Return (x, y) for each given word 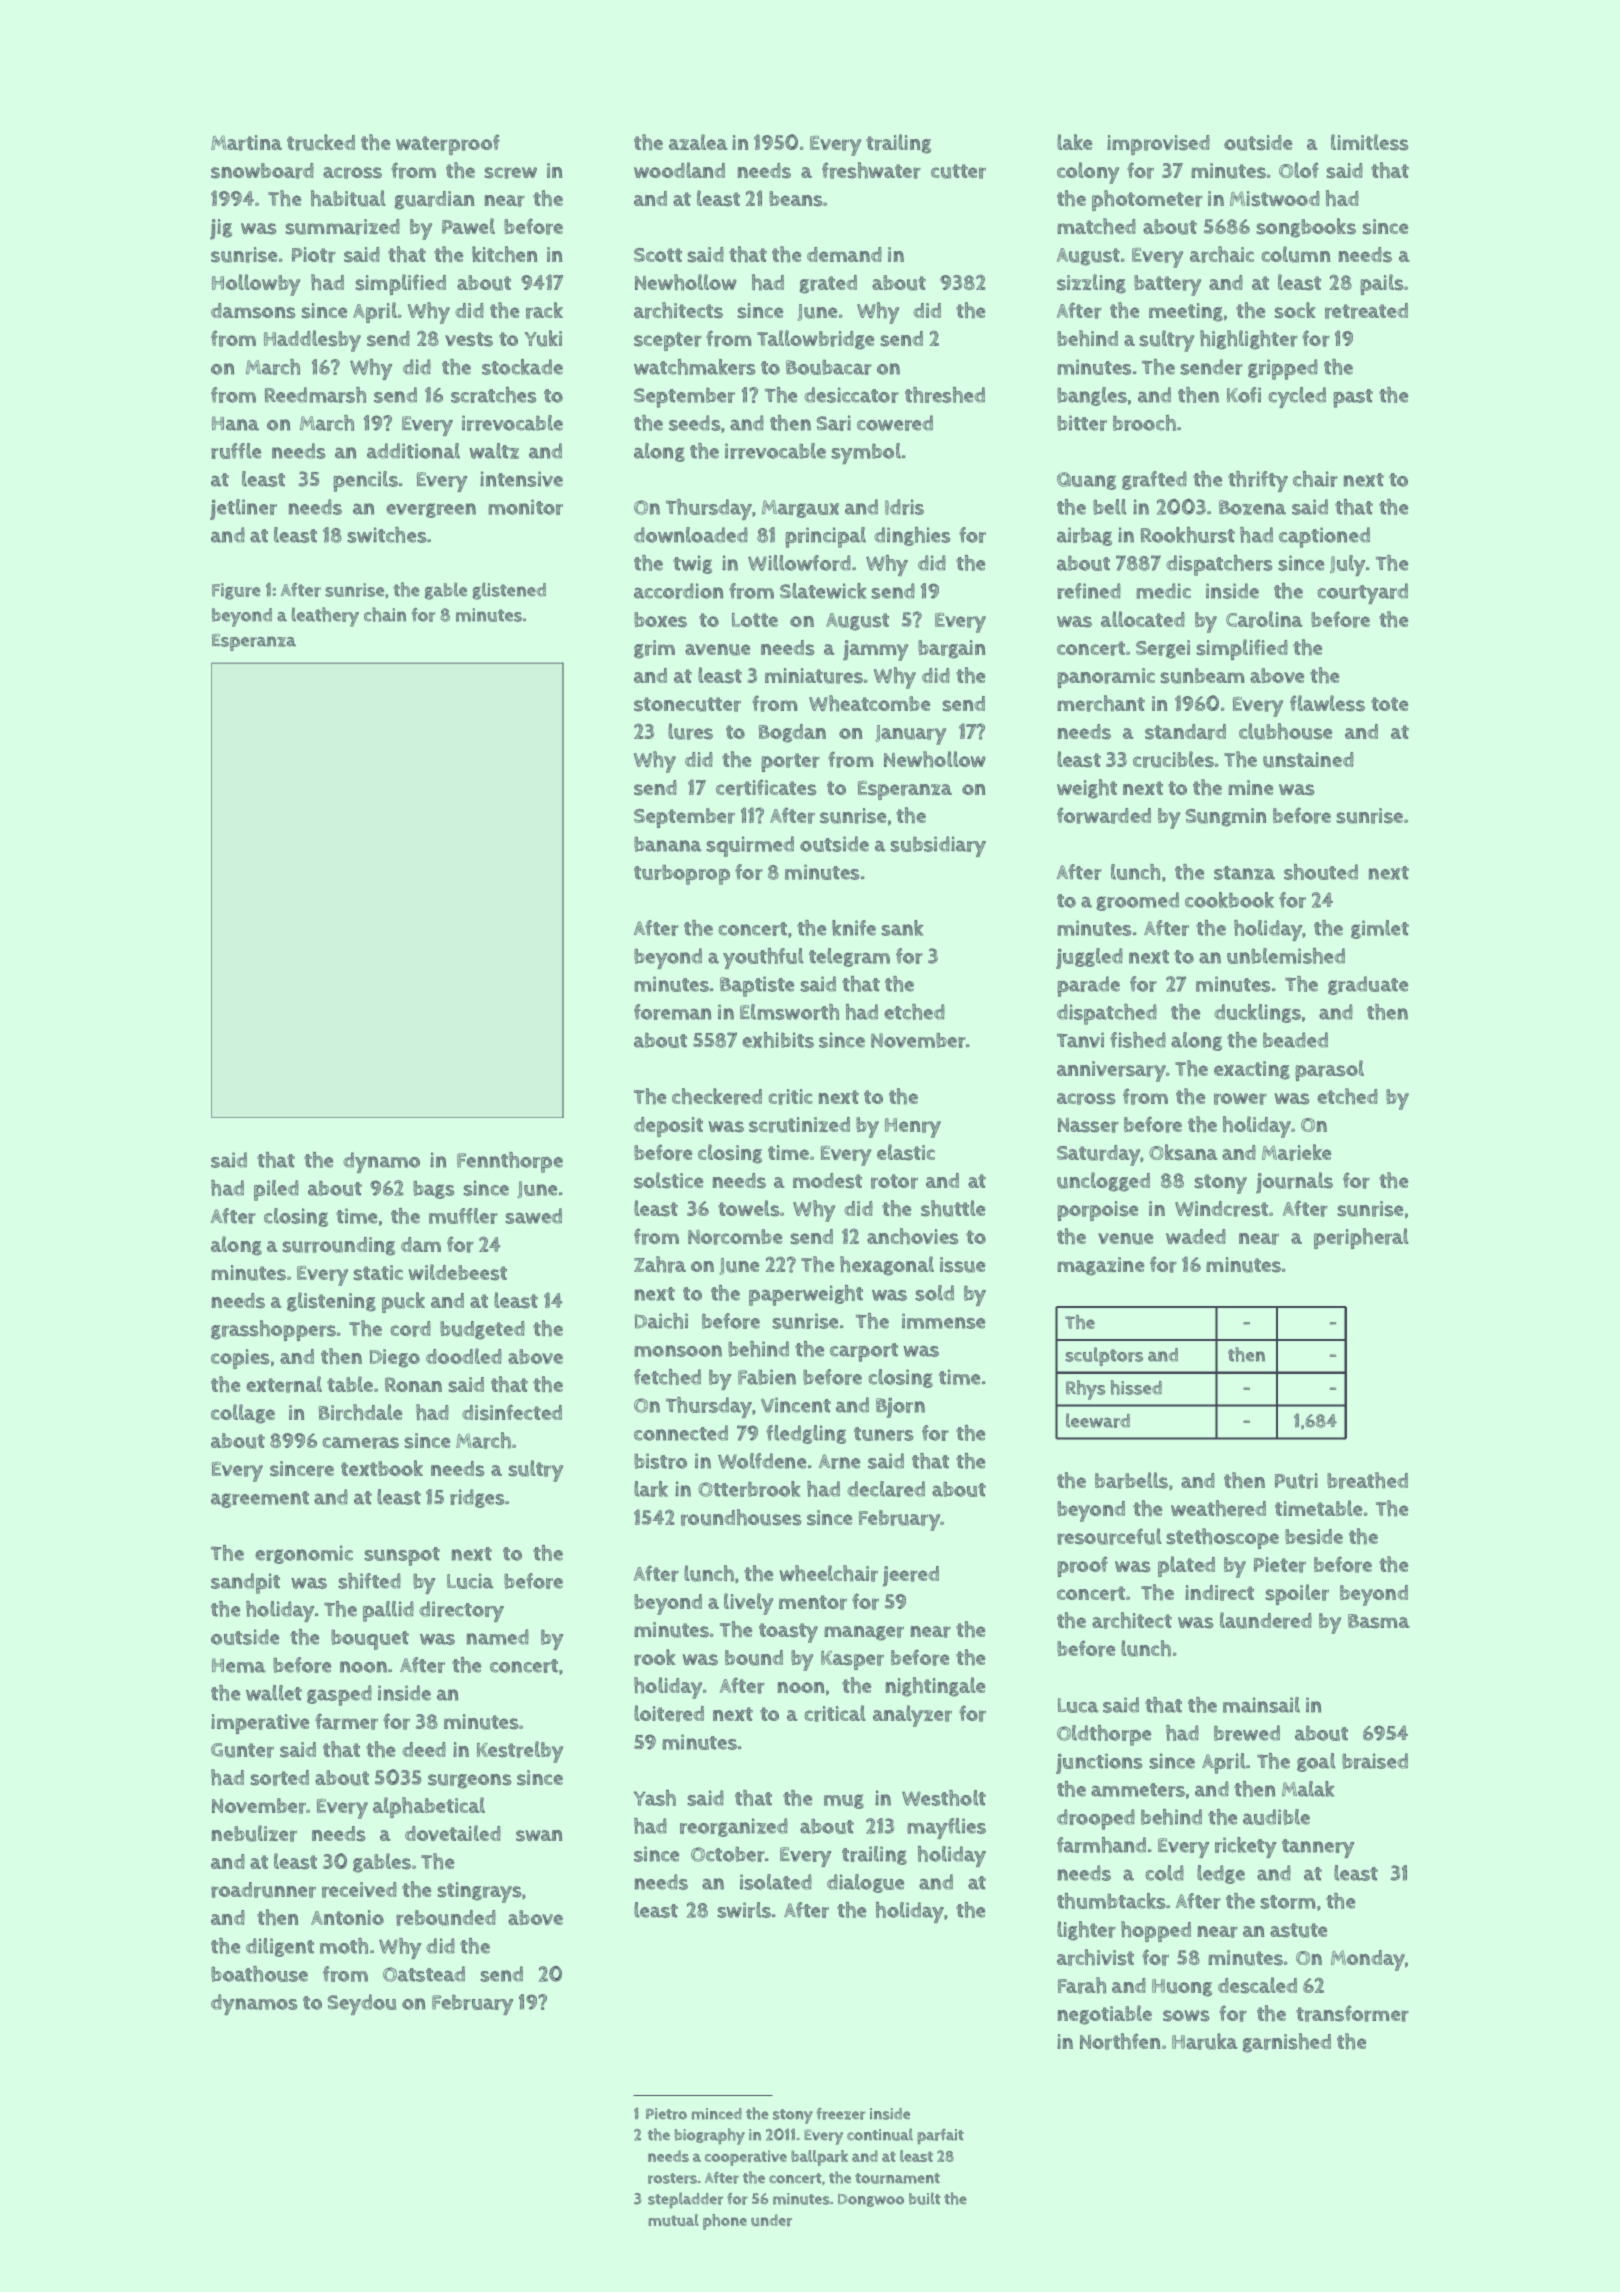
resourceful (1109, 1536)
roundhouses (741, 1517)
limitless (1369, 142)
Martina (246, 143)
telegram (849, 957)
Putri (1296, 1481)
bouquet (370, 1639)
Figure (236, 591)
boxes (660, 620)
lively (748, 1604)
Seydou (361, 2004)
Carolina (1264, 619)
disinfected (512, 1412)
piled (276, 1190)
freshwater (871, 170)
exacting (1252, 1070)
